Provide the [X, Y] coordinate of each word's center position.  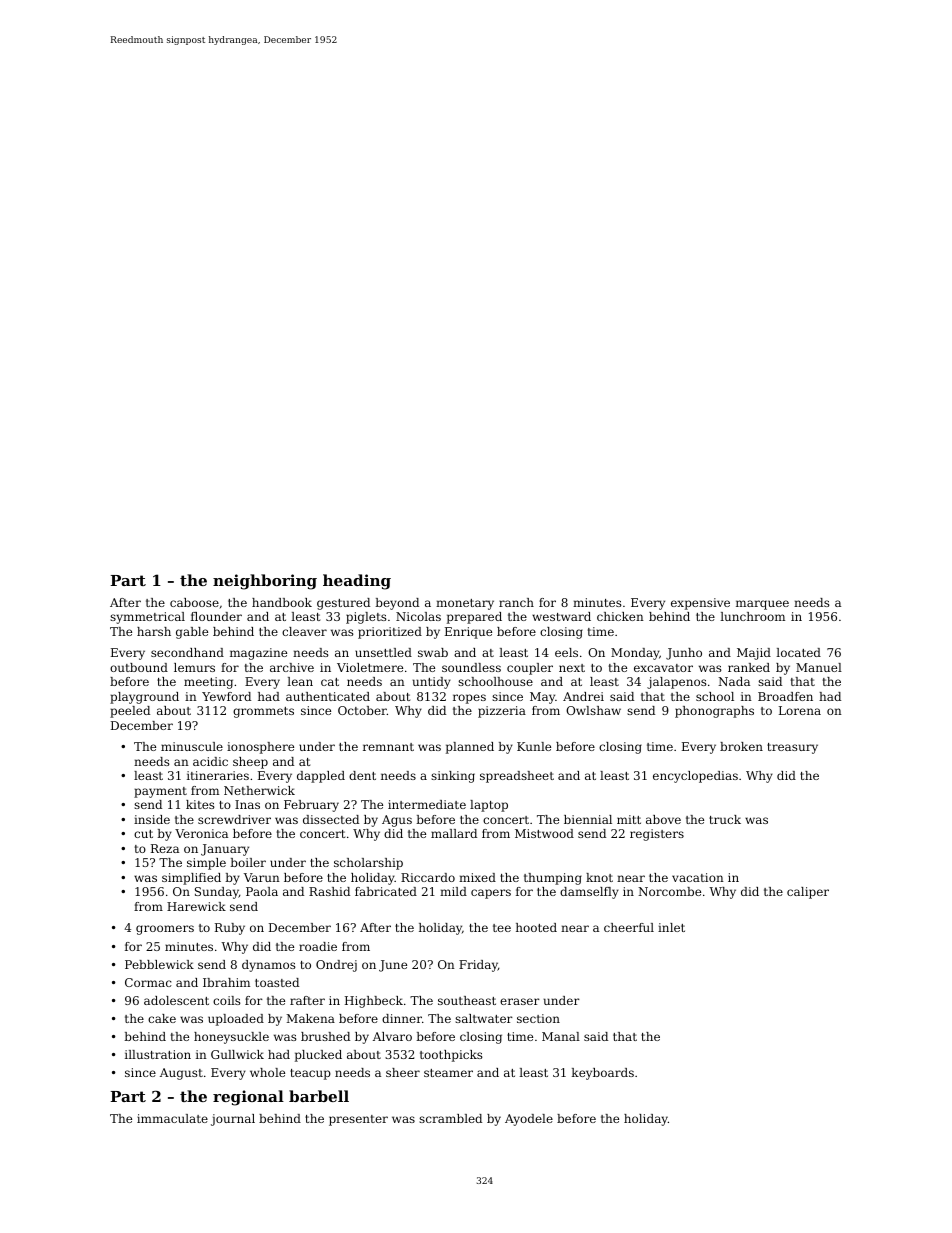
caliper [808, 893]
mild [453, 891]
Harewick [196, 906]
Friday [478, 966]
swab [433, 652]
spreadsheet [517, 777]
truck [725, 819]
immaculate [172, 1118]
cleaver [304, 631]
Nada [734, 681]
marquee [762, 605]
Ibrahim [226, 982]
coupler [530, 669]
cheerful [629, 927]
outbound [139, 667]
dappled [321, 777]
